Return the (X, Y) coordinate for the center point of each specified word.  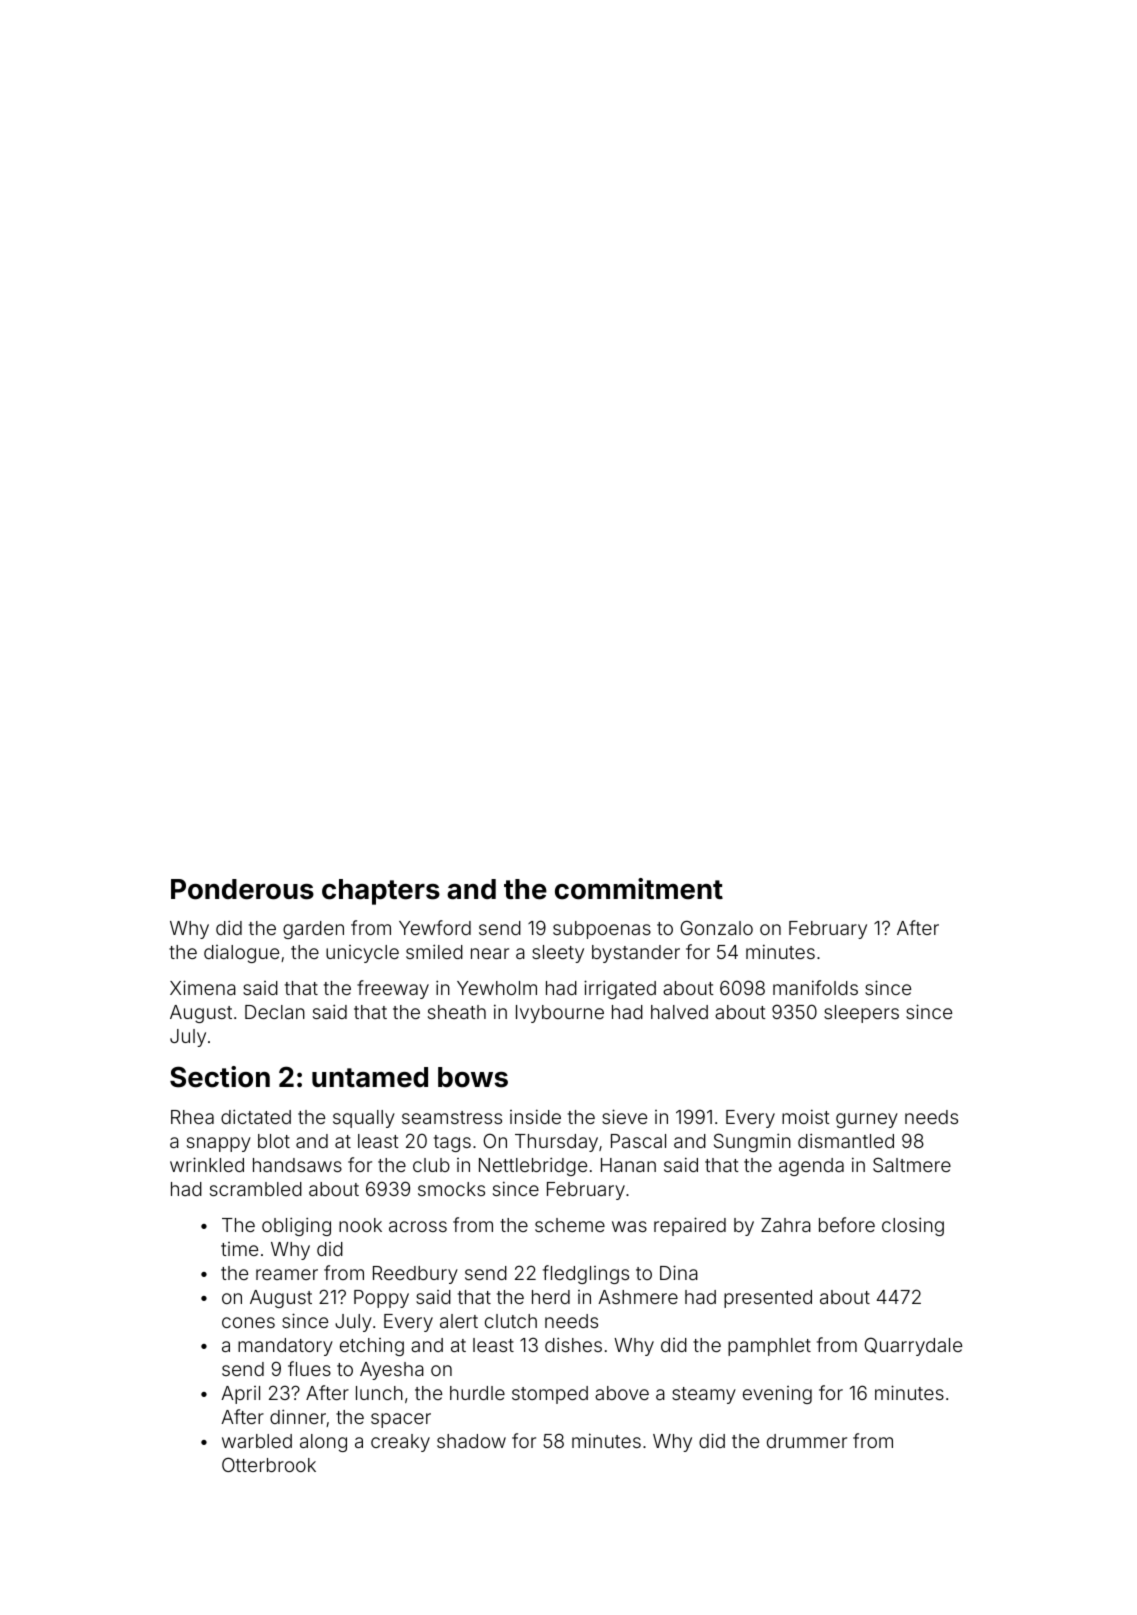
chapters (381, 892)
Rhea (192, 1117)
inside (535, 1116)
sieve (624, 1116)
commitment (639, 889)
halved (679, 1012)
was (629, 1226)
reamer (287, 1274)
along (323, 1443)
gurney (867, 1120)
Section (220, 1077)
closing (913, 1226)
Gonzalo (717, 927)
